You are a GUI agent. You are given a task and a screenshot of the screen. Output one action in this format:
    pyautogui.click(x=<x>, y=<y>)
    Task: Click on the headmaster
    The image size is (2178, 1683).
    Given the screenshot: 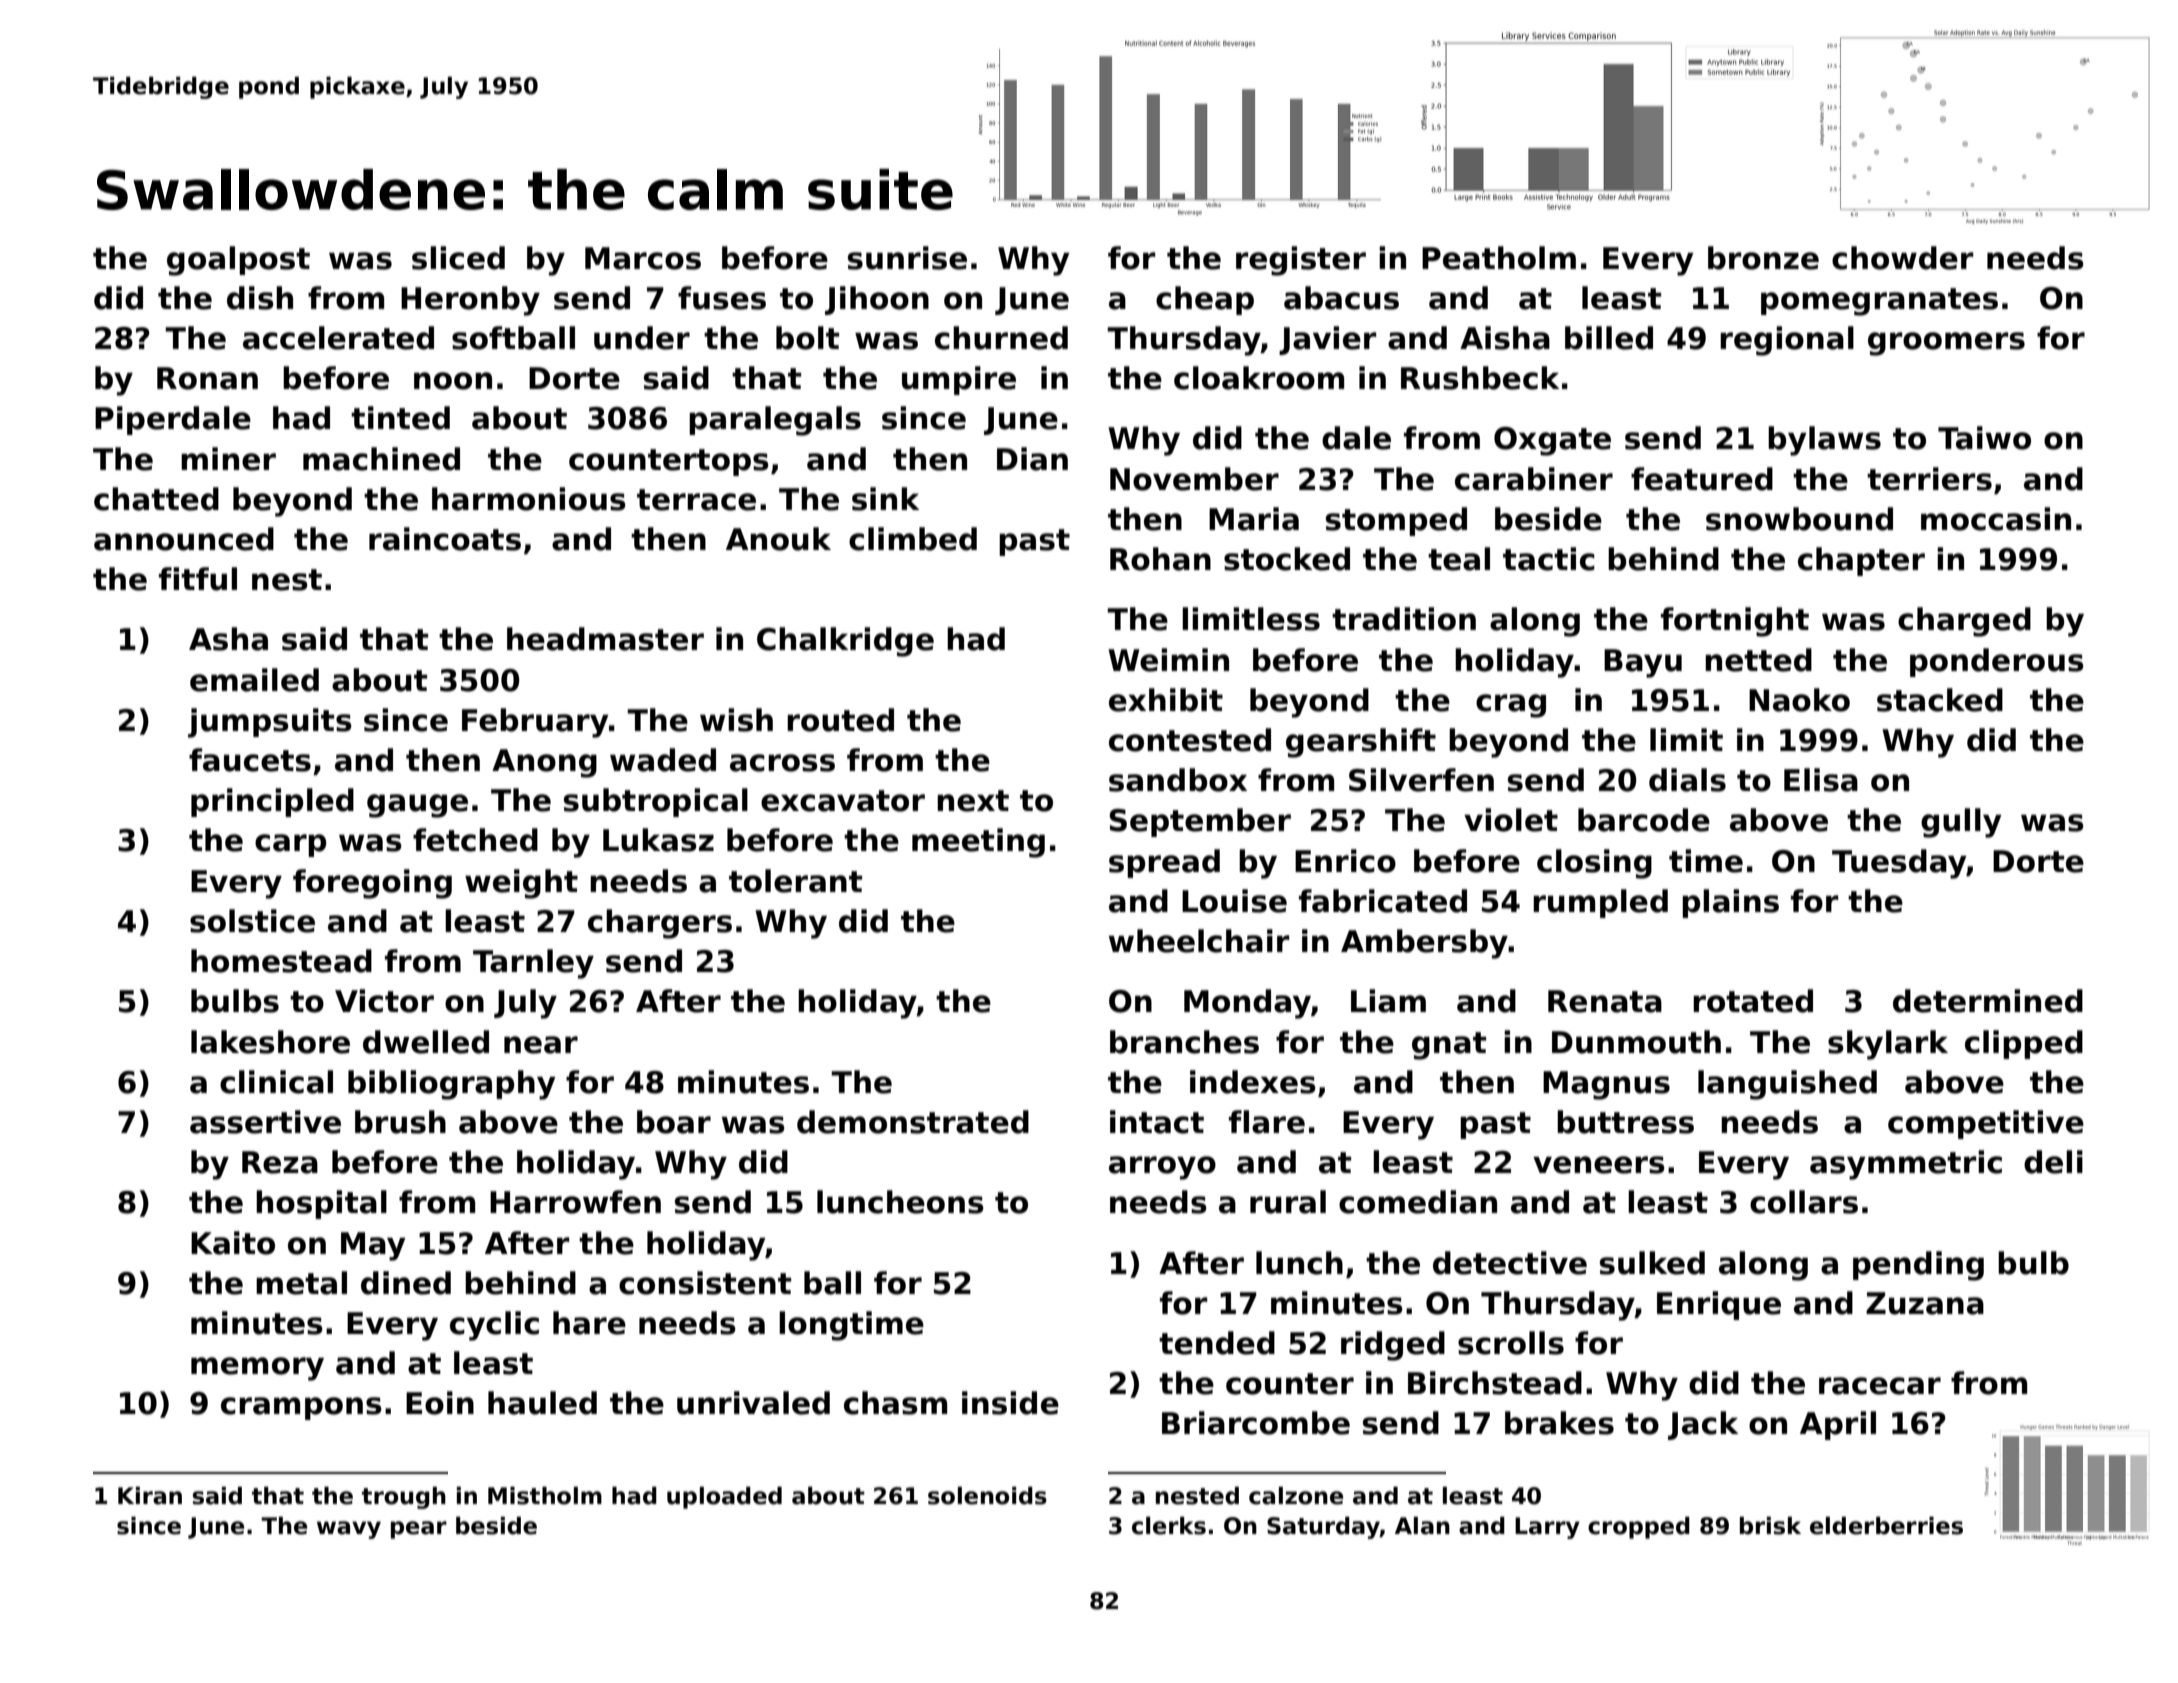 What is the action you would take?
    pyautogui.click(x=605, y=639)
